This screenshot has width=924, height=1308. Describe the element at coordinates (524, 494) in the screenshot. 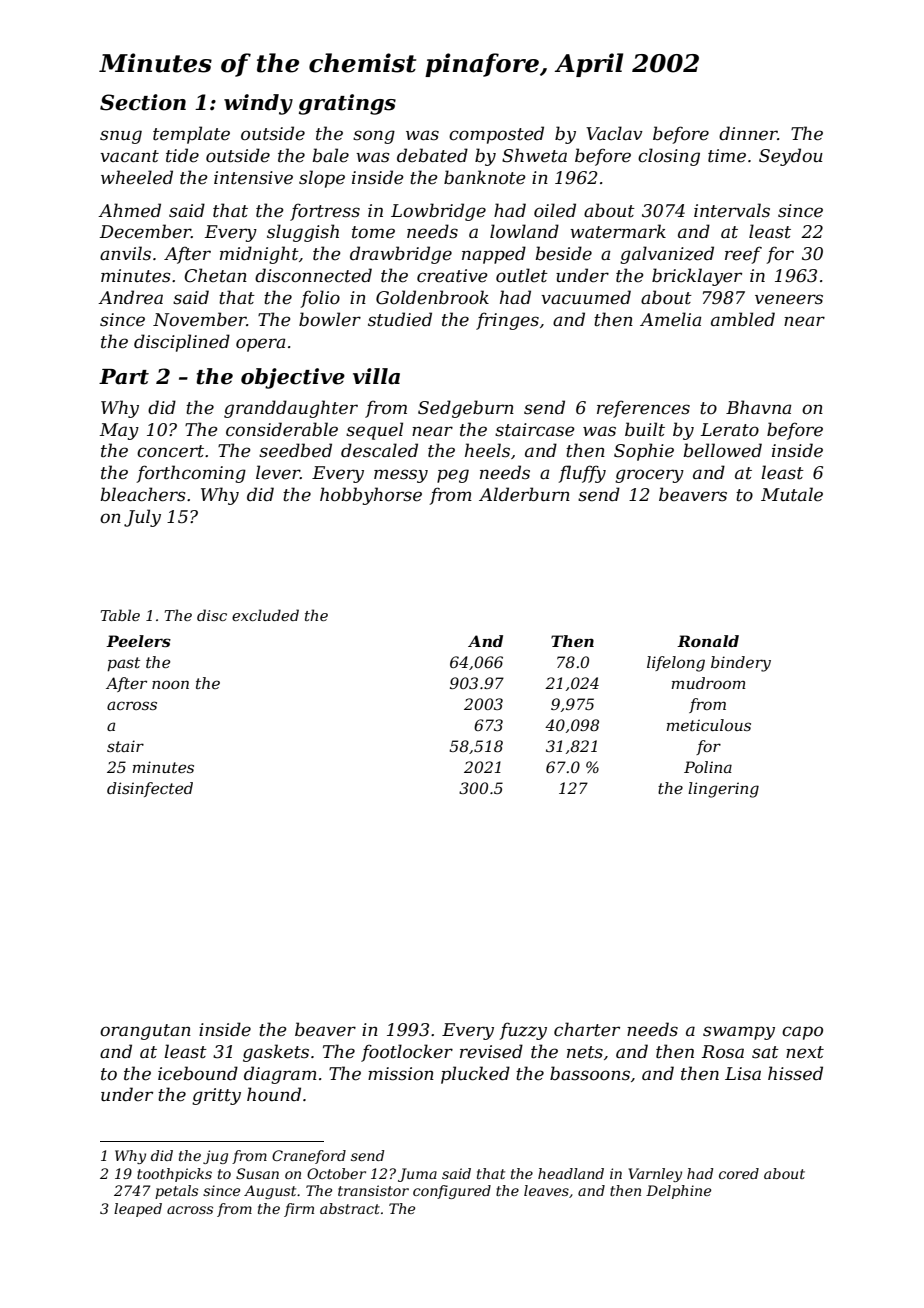

I see `Alderburn` at that location.
